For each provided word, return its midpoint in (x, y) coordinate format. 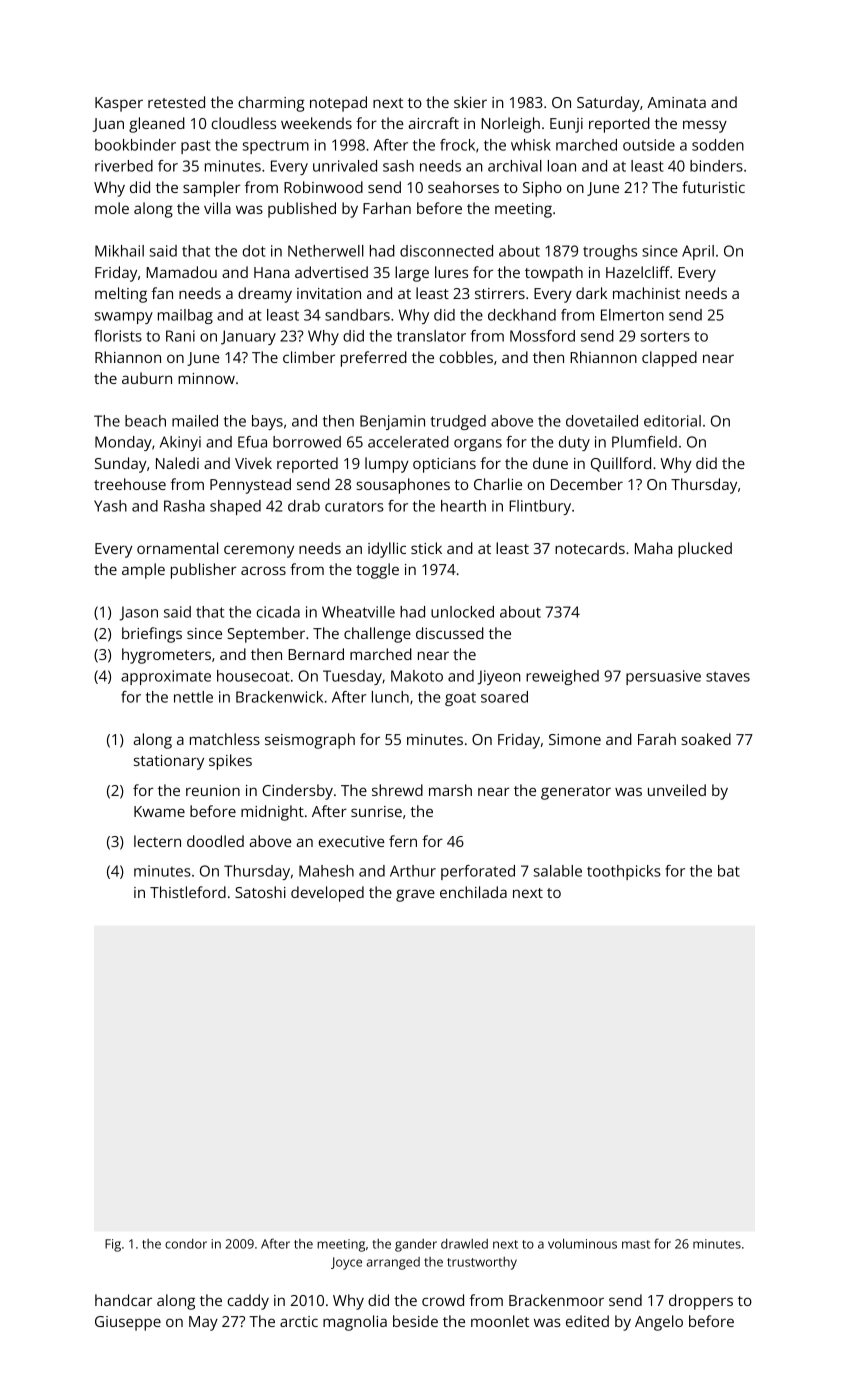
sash (398, 166)
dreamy (265, 295)
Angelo (659, 1323)
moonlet (500, 1321)
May (203, 1323)
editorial (672, 421)
